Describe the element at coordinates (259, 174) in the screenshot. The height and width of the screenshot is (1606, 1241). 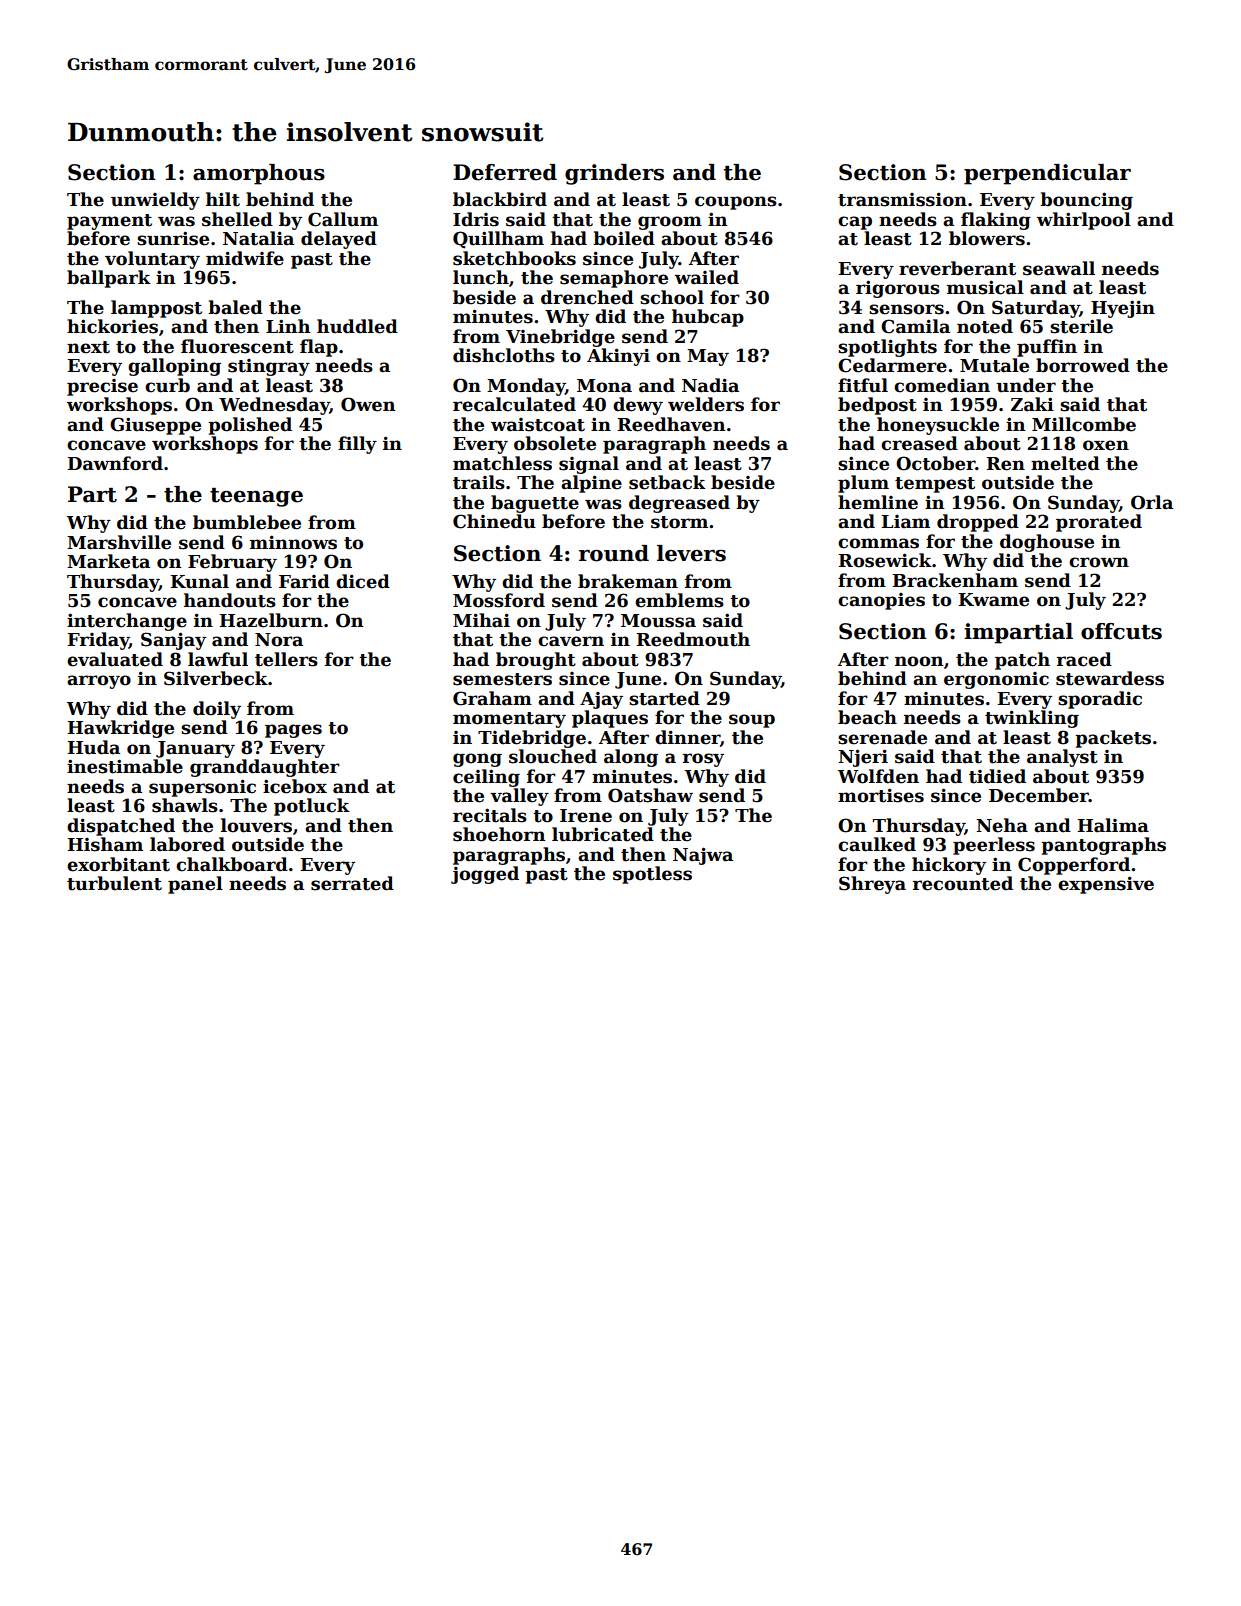
I see `amorphous` at that location.
